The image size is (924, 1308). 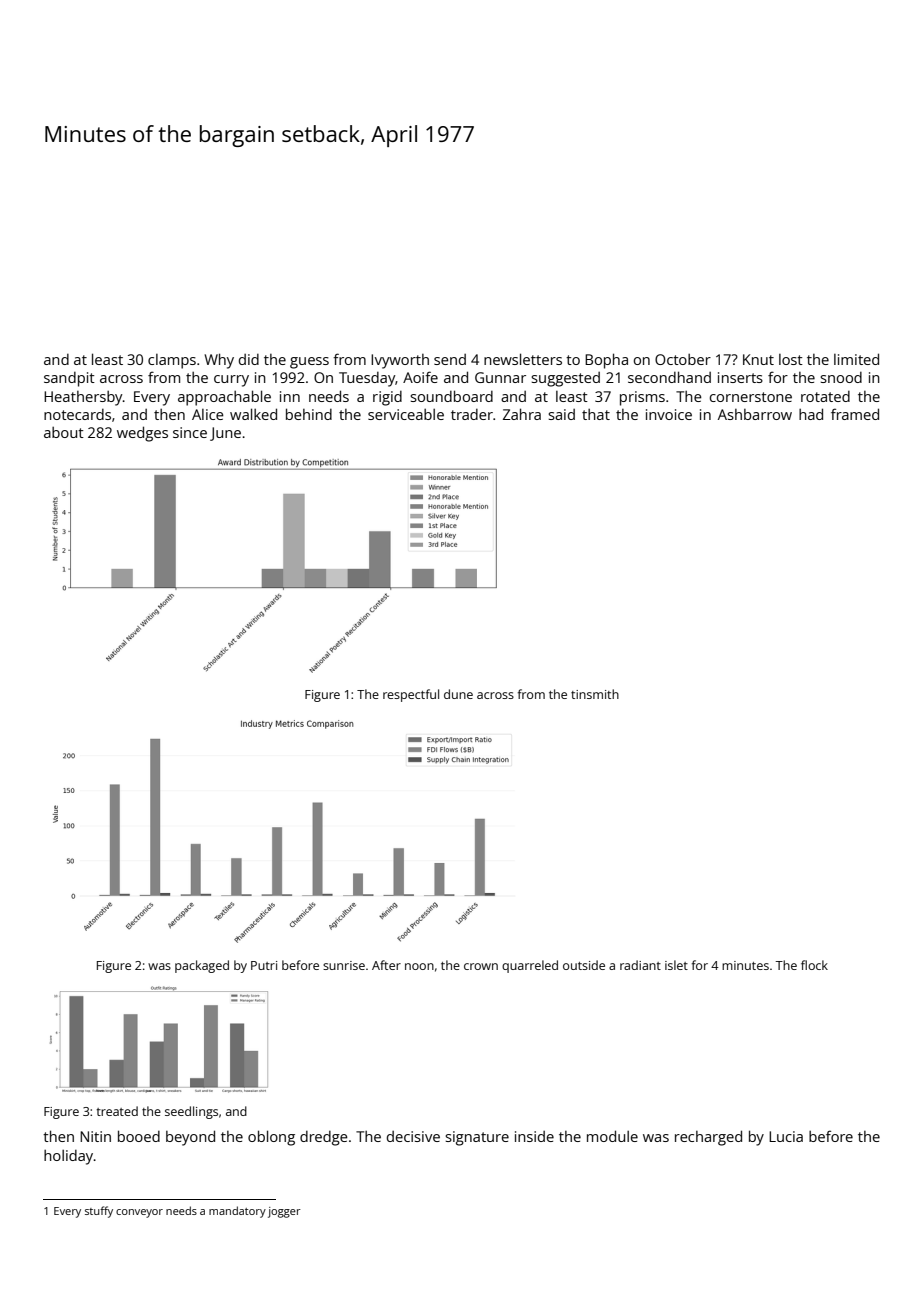 I want to click on booed, so click(x=139, y=1136).
